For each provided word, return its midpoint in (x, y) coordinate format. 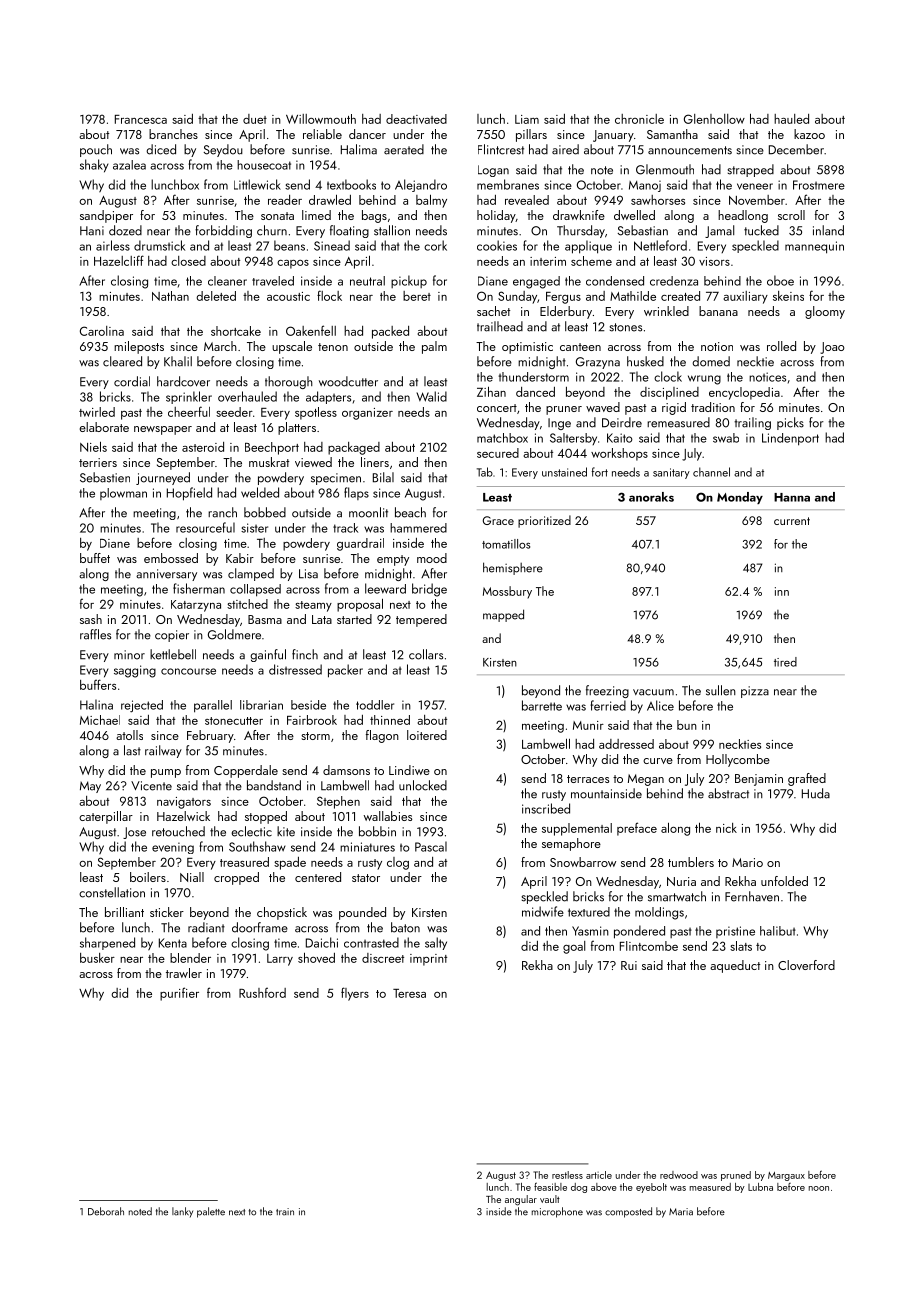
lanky (182, 1212)
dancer (367, 134)
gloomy (825, 312)
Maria (681, 1212)
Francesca (141, 119)
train (285, 1212)
